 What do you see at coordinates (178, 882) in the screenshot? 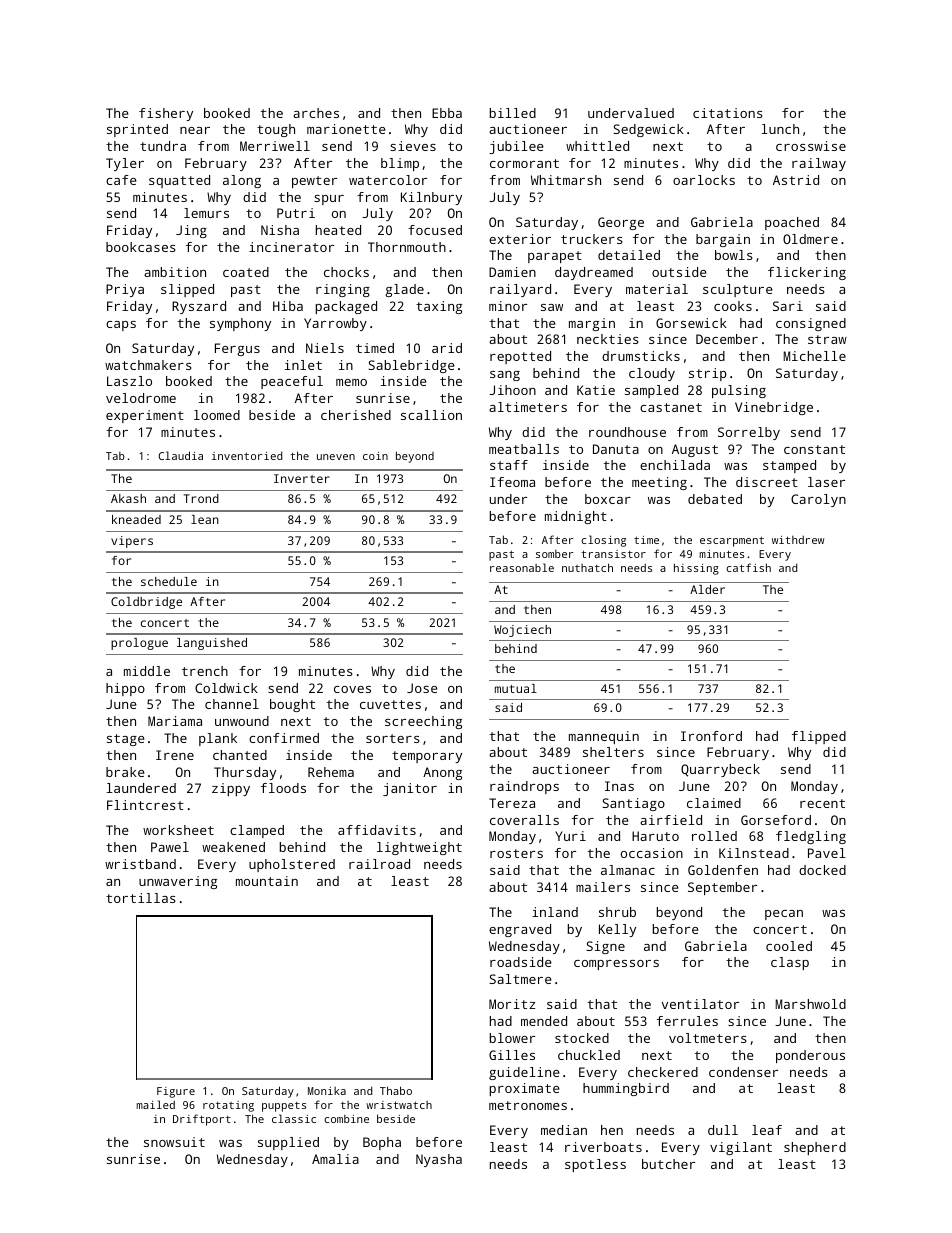
I see `unwavering` at bounding box center [178, 882].
